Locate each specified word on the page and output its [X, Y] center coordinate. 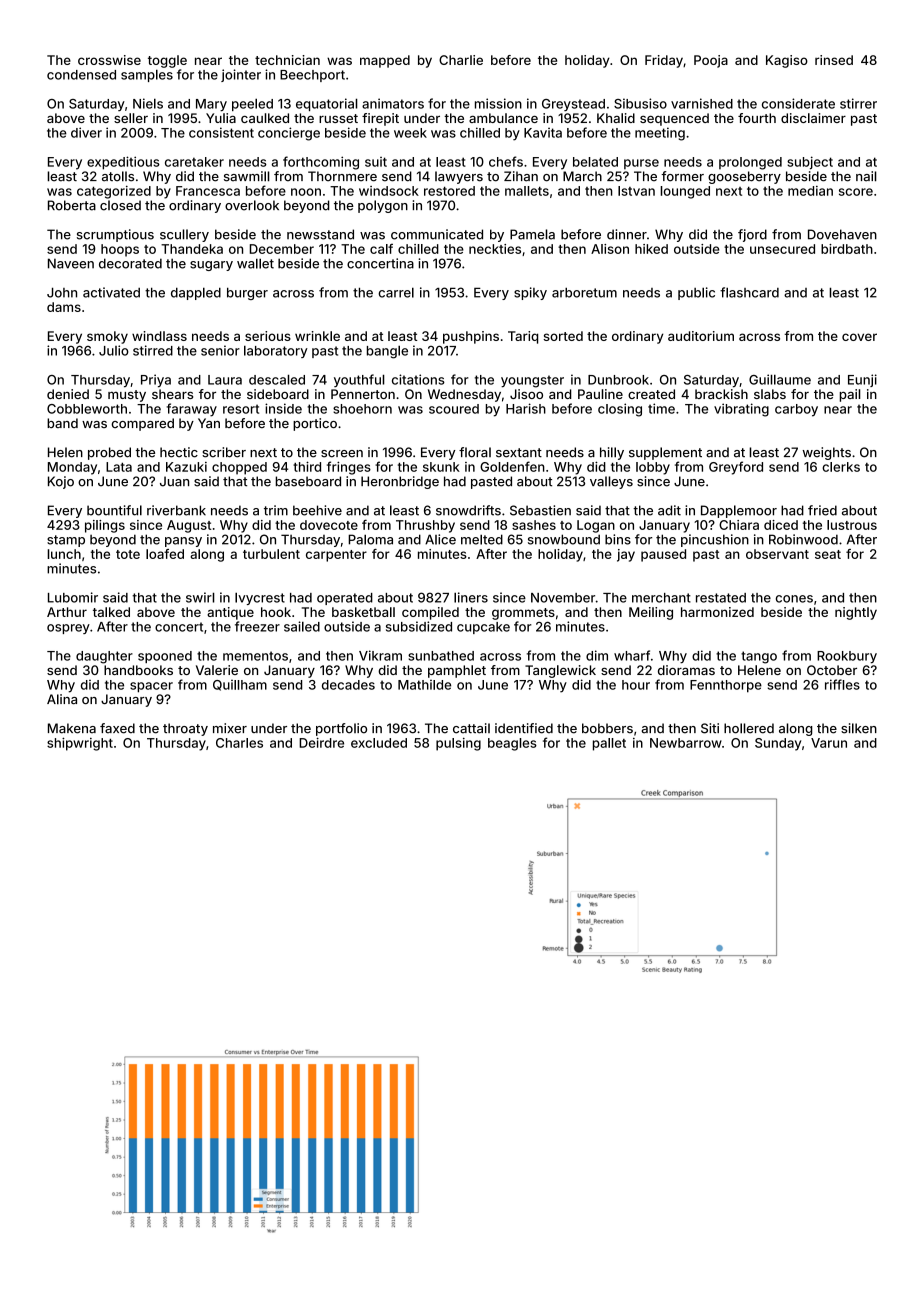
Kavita [543, 132]
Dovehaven [842, 234]
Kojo [61, 482]
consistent [221, 132]
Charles [239, 743]
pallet [609, 744]
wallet [255, 263]
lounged [685, 192]
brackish [721, 394]
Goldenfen [512, 466]
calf [381, 249]
